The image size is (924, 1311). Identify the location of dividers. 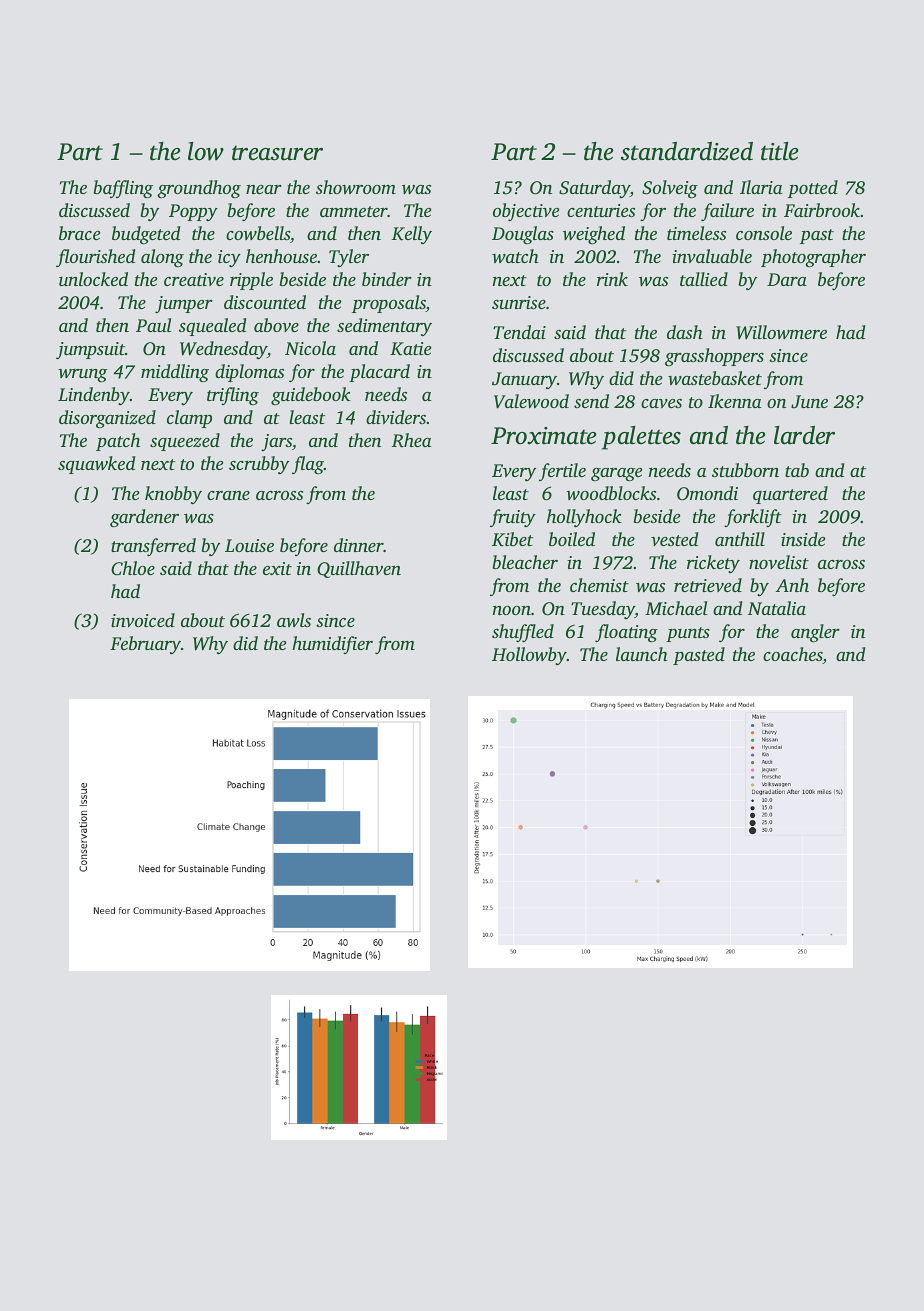
(396, 417).
